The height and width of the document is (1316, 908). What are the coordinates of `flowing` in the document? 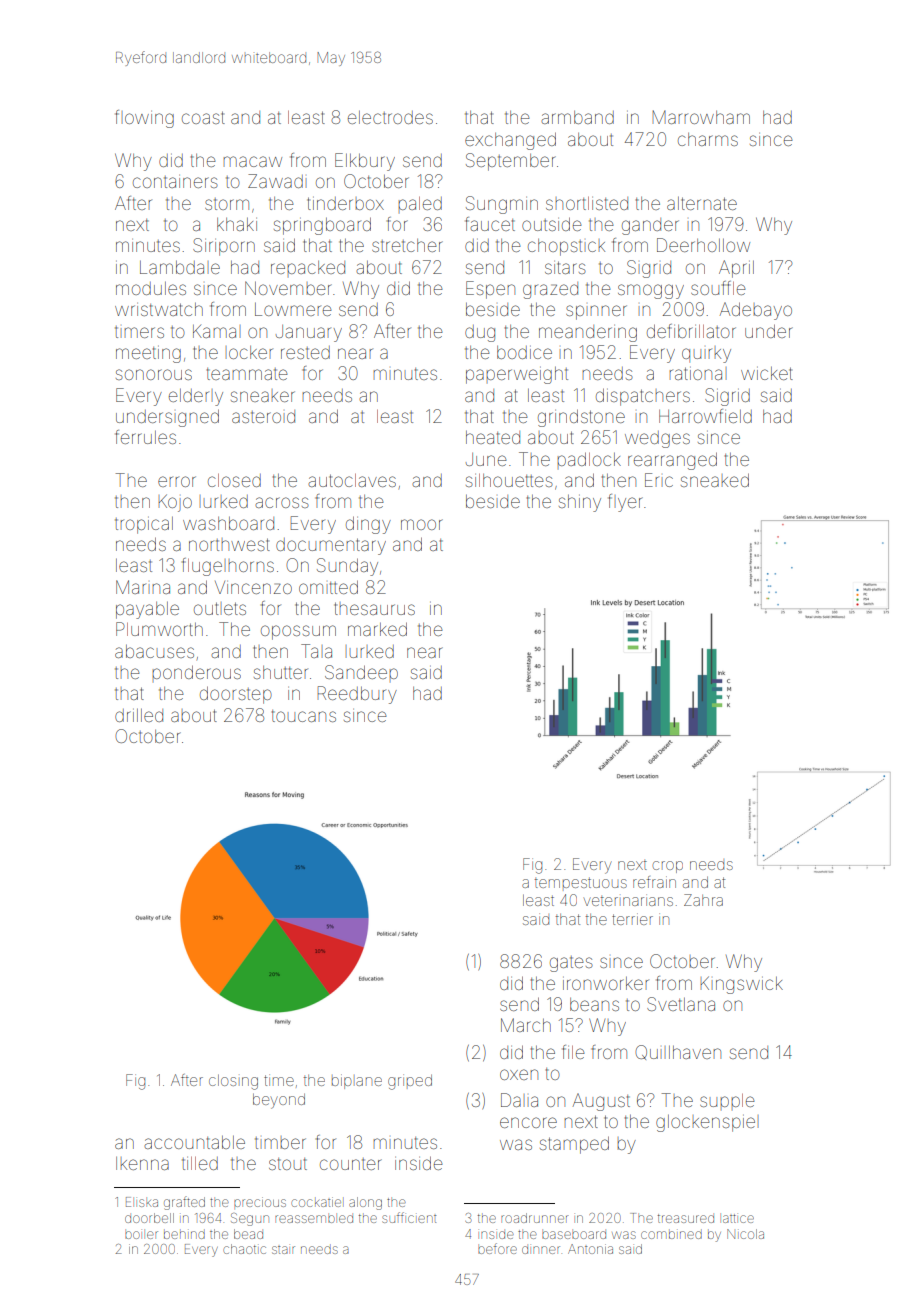 It's located at (144, 119).
